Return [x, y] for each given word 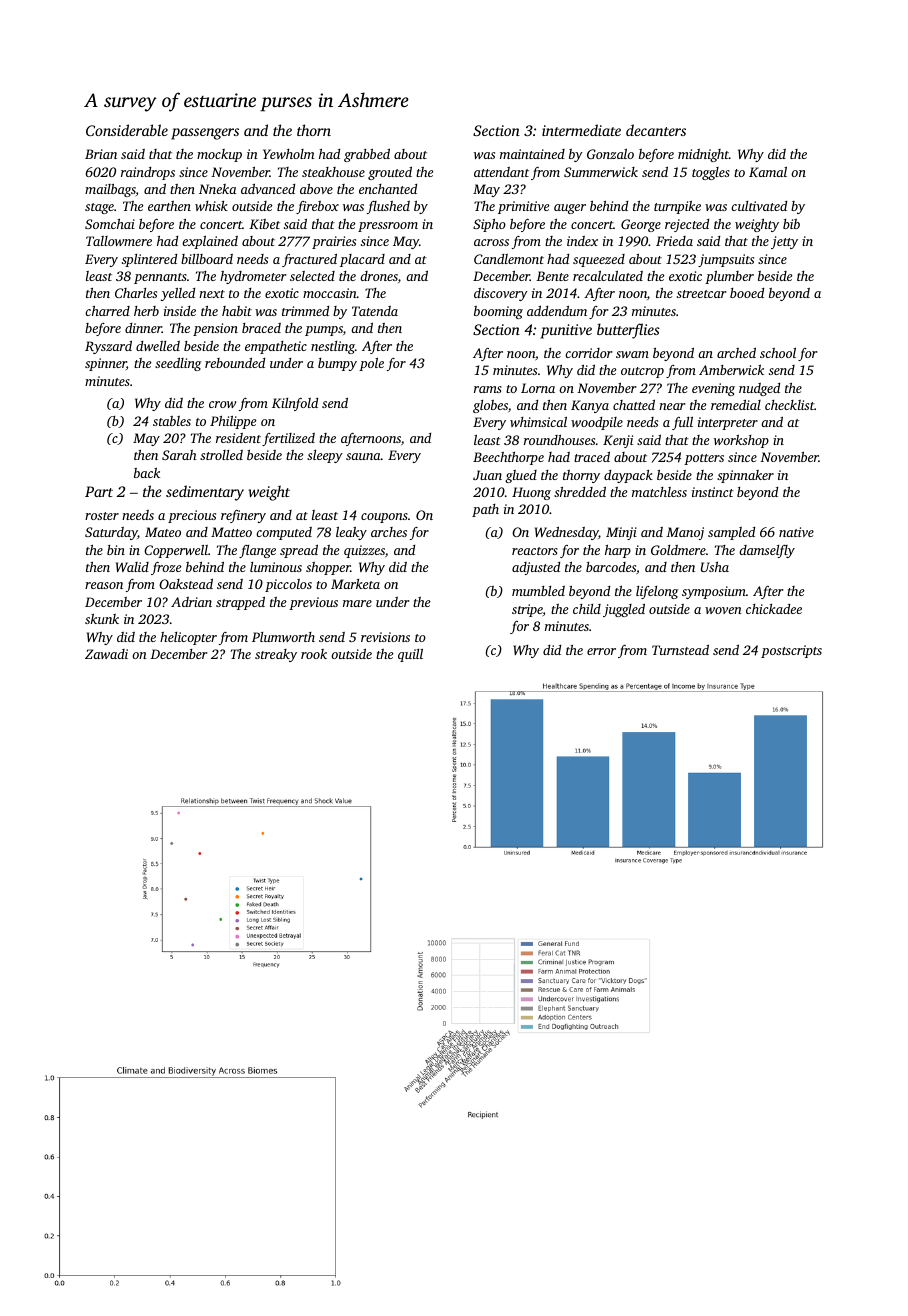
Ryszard [108, 347]
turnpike [677, 207]
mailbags [110, 190]
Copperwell [176, 551]
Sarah [179, 455]
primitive [523, 207]
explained [210, 242]
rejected [687, 225]
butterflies [628, 331]
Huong [531, 493]
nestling [333, 347]
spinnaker [745, 476]
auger [570, 209]
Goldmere [678, 550]
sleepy [325, 456]
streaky [276, 655]
